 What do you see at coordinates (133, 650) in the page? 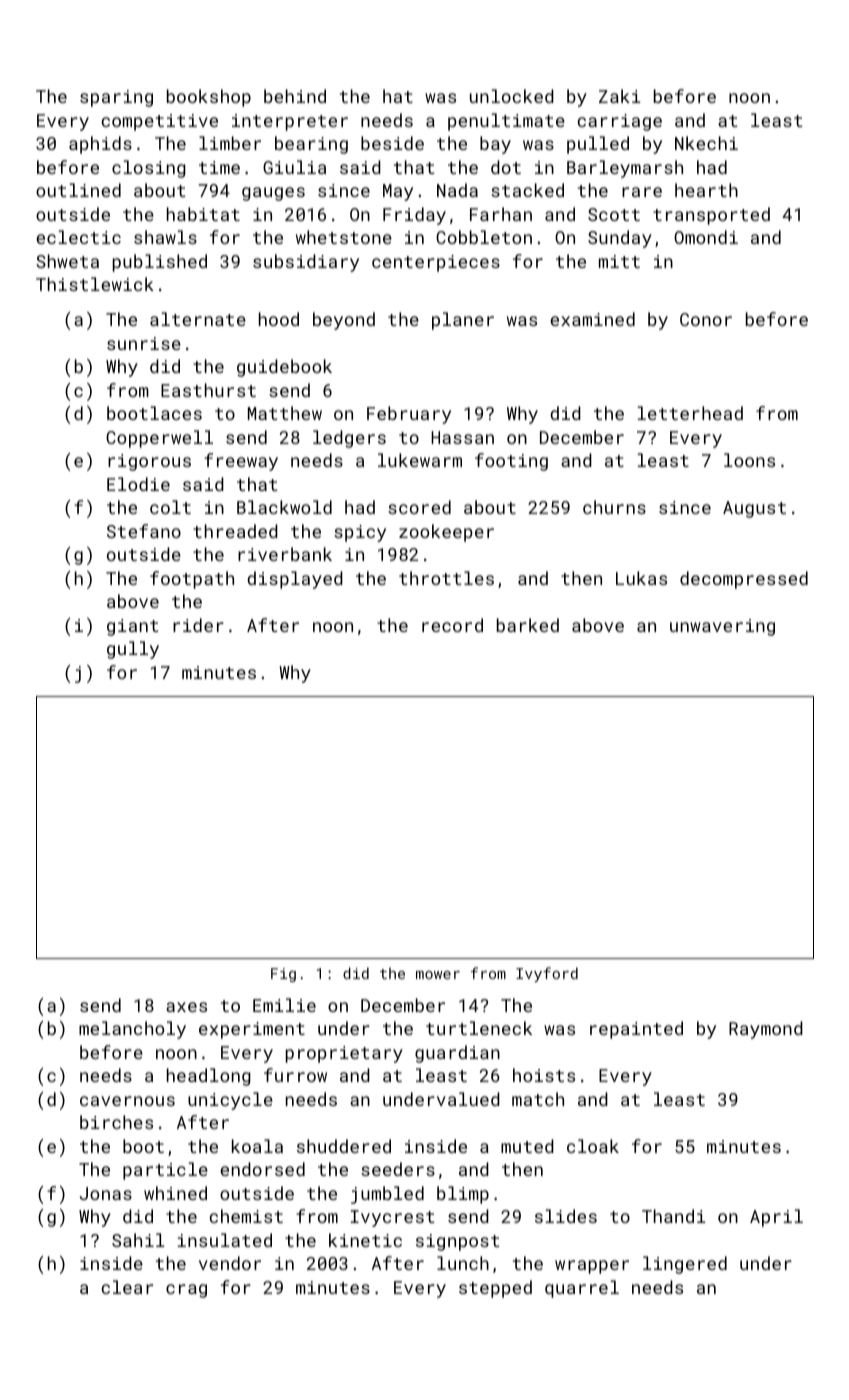
I see `gully` at bounding box center [133, 650].
